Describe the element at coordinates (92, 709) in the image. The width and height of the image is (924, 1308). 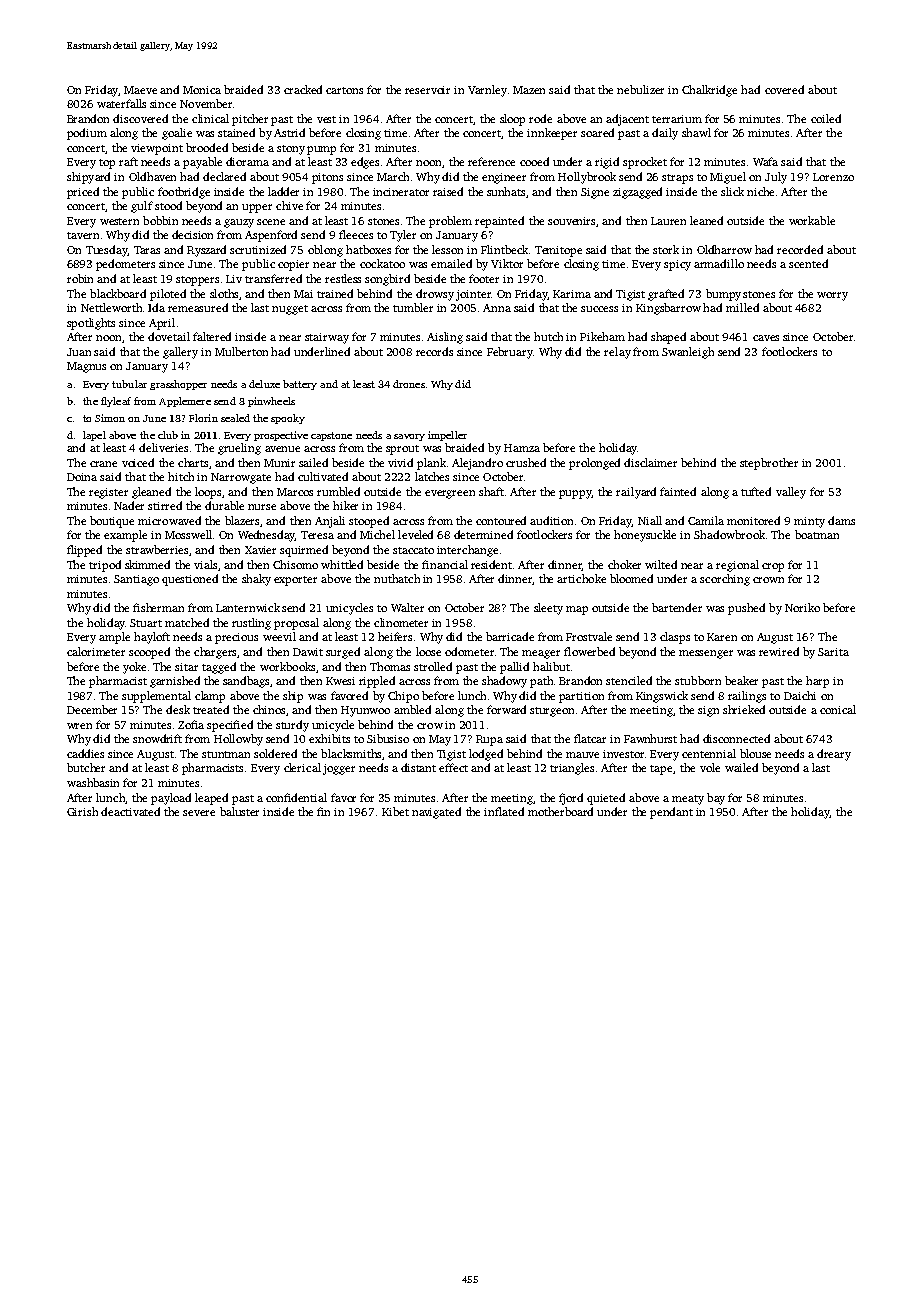
I see `December` at that location.
